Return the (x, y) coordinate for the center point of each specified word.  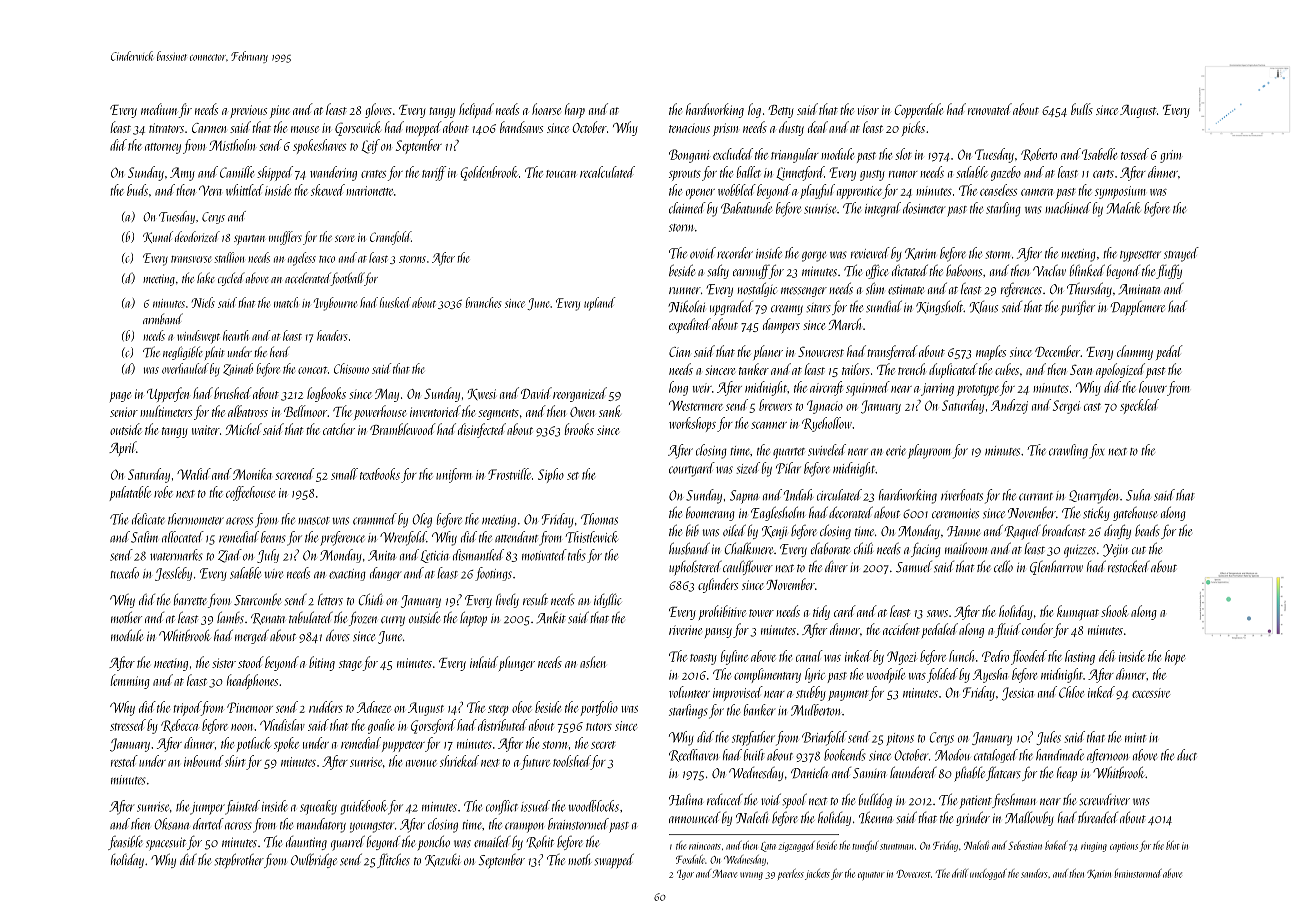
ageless (302, 259)
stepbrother (239, 860)
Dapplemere (1138, 308)
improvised (738, 693)
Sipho (551, 475)
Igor (685, 875)
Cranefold (390, 238)
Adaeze (374, 707)
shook (1114, 611)
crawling (1068, 451)
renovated (990, 109)
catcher (339, 429)
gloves (378, 110)
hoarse (546, 109)
